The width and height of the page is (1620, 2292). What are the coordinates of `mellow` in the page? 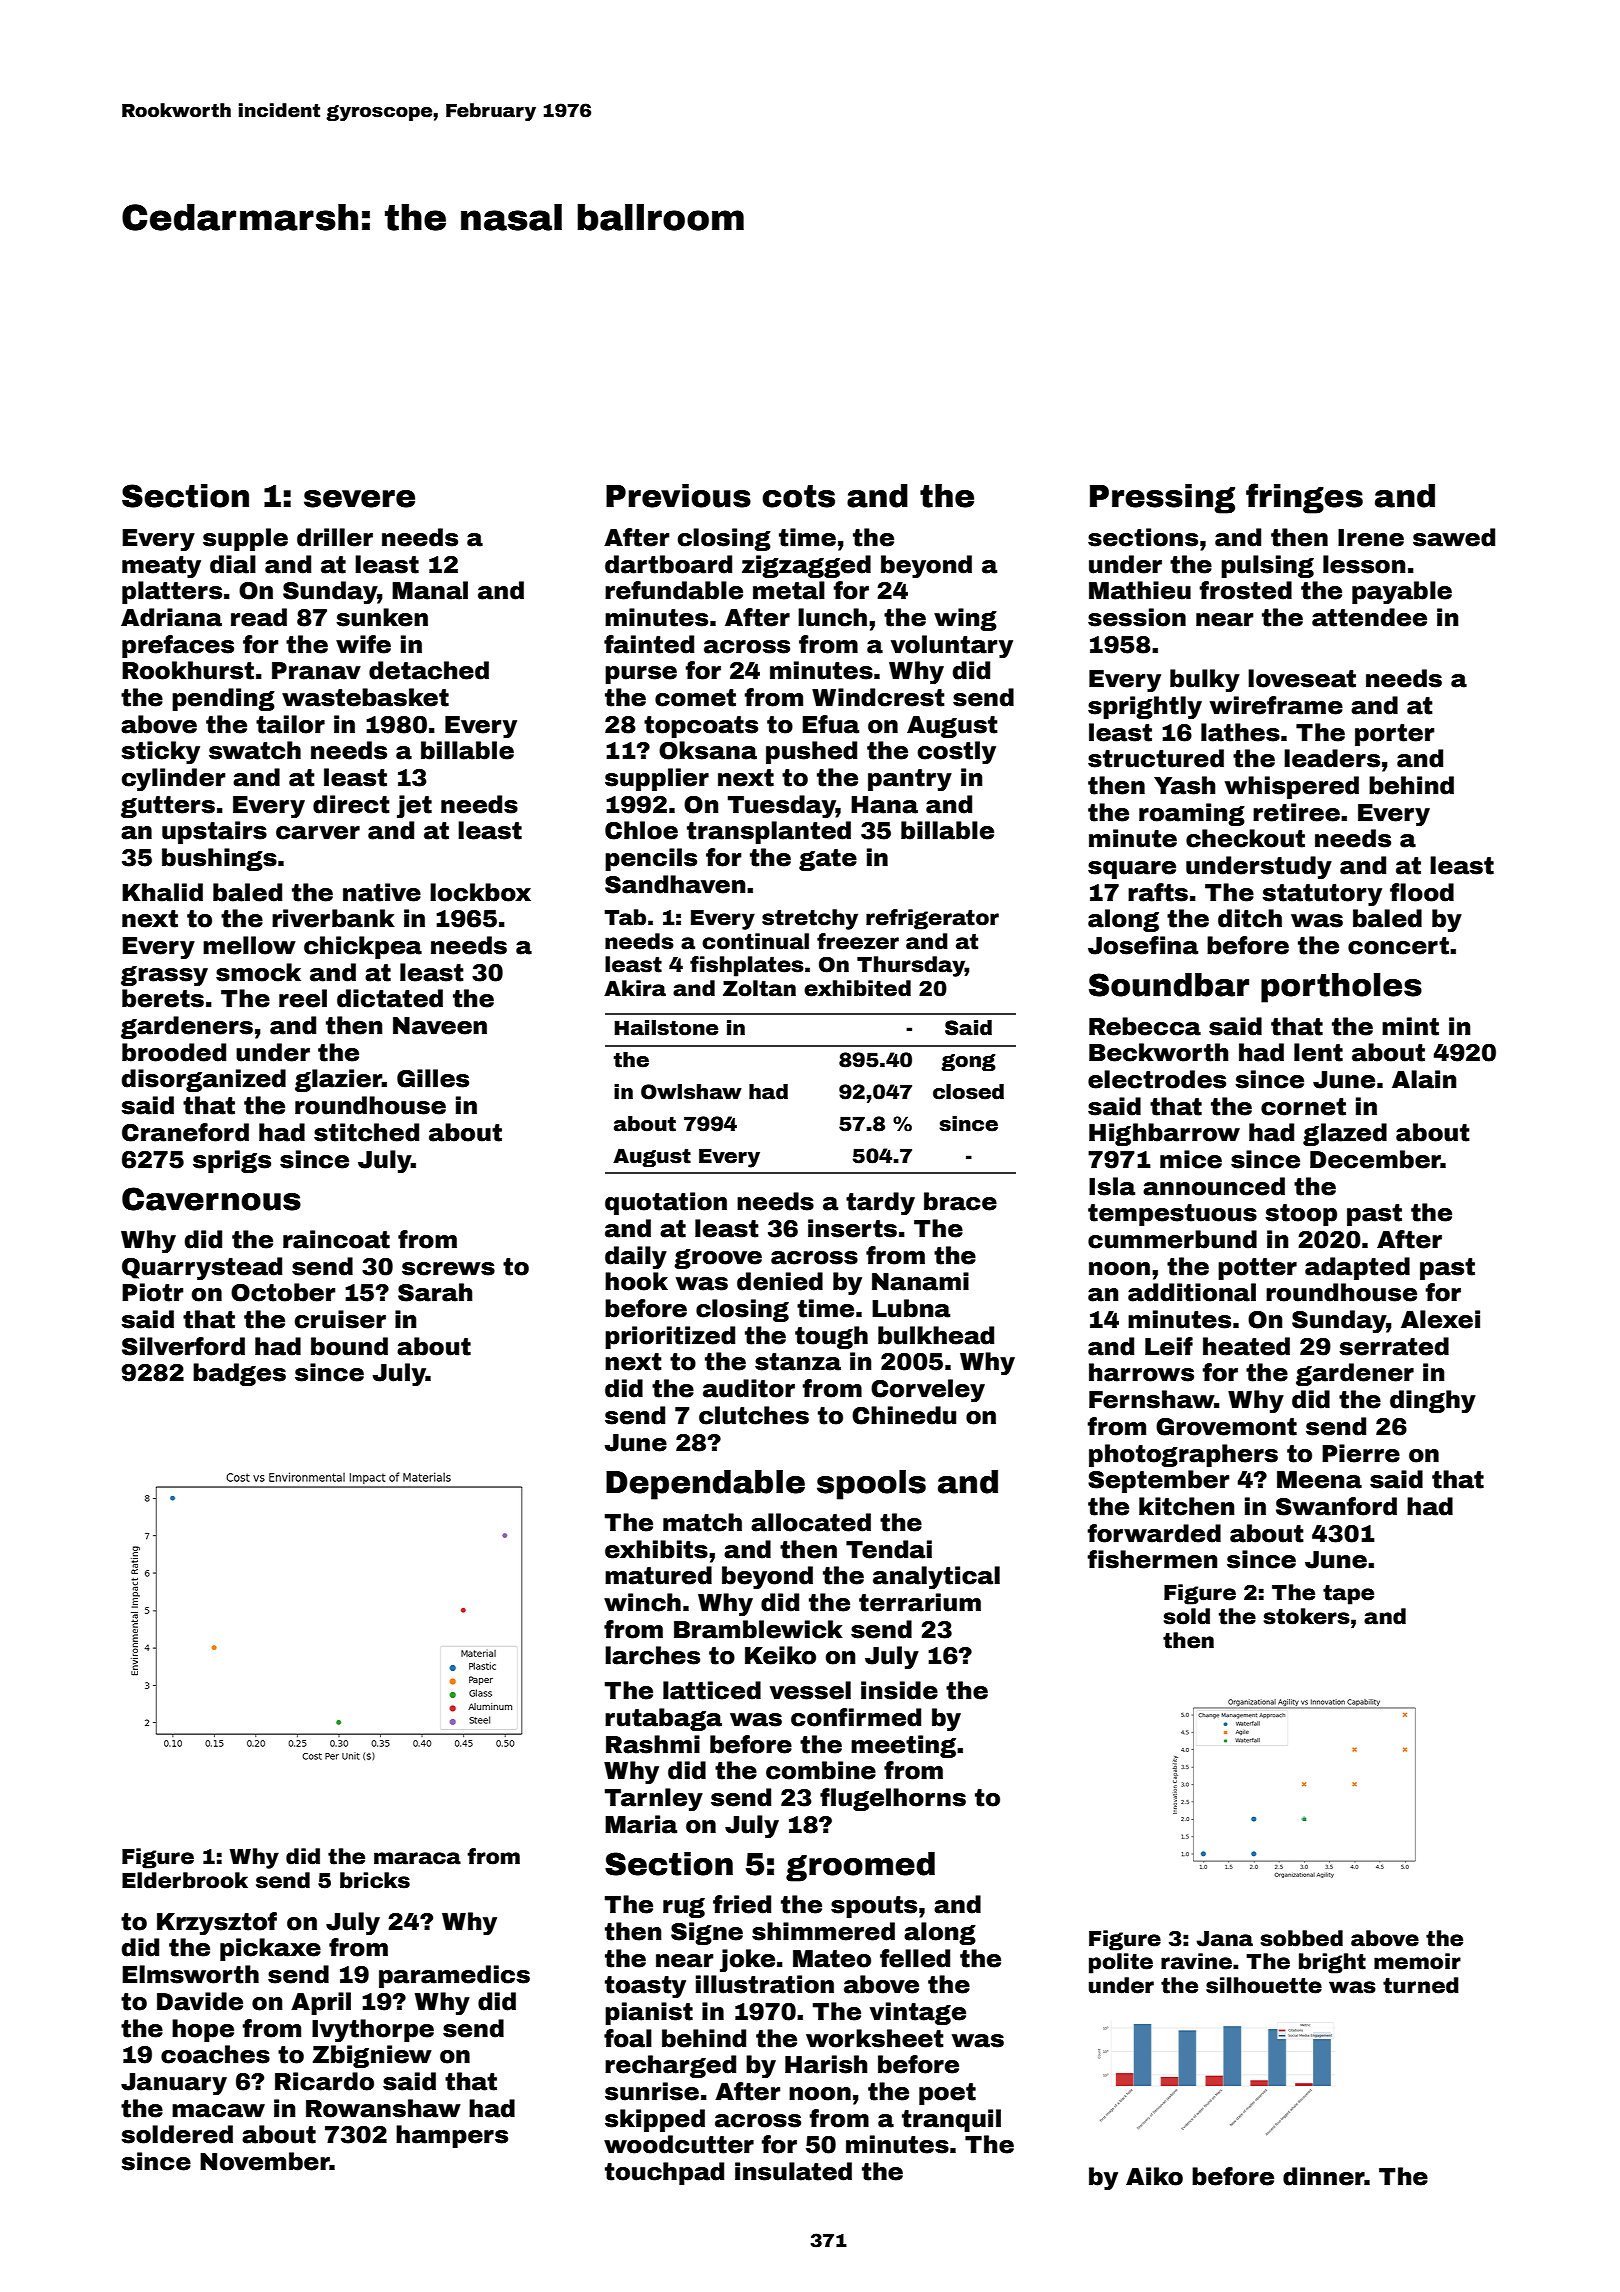 It's located at (249, 945).
